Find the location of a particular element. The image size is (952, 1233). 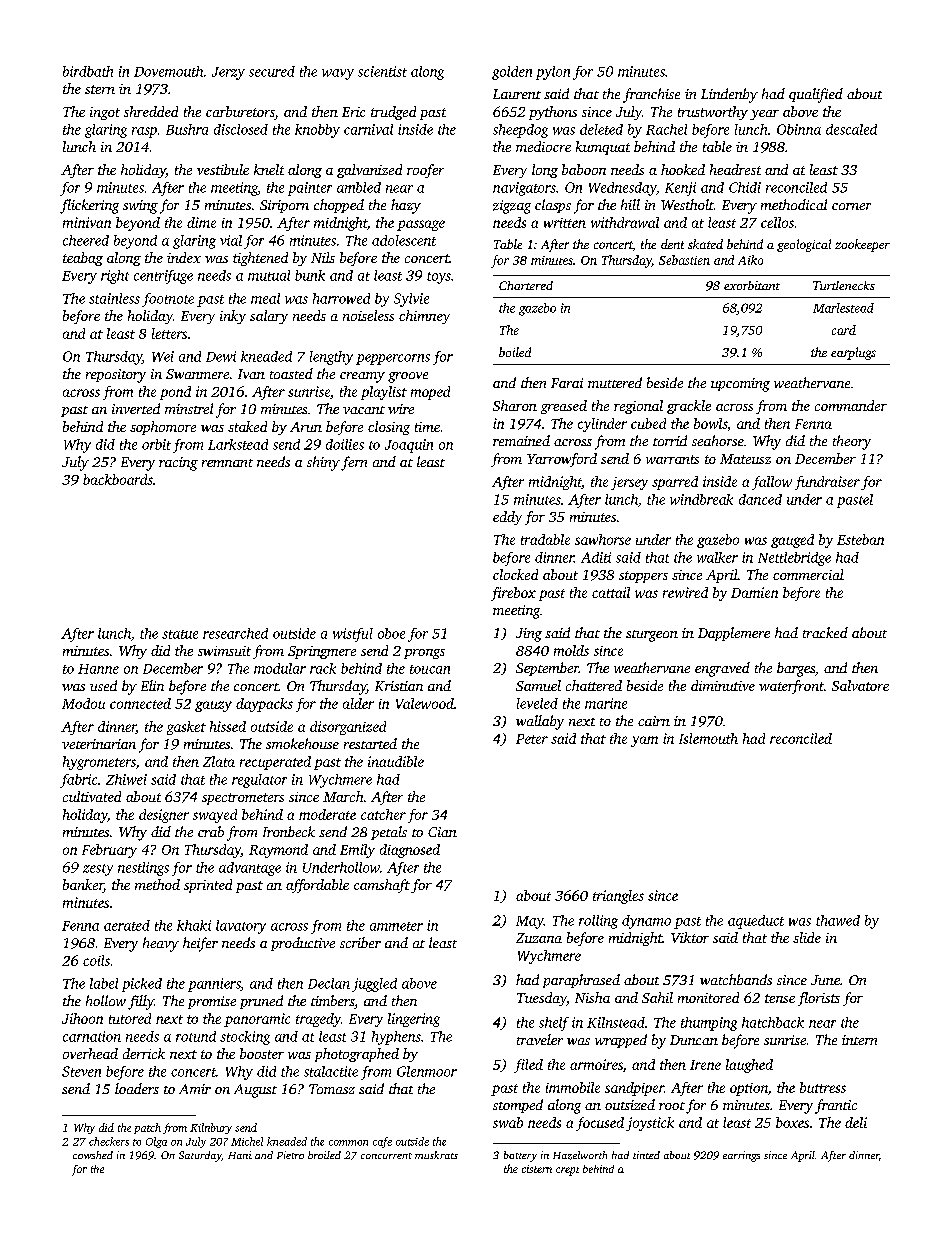

sawhorse is located at coordinates (603, 539).
